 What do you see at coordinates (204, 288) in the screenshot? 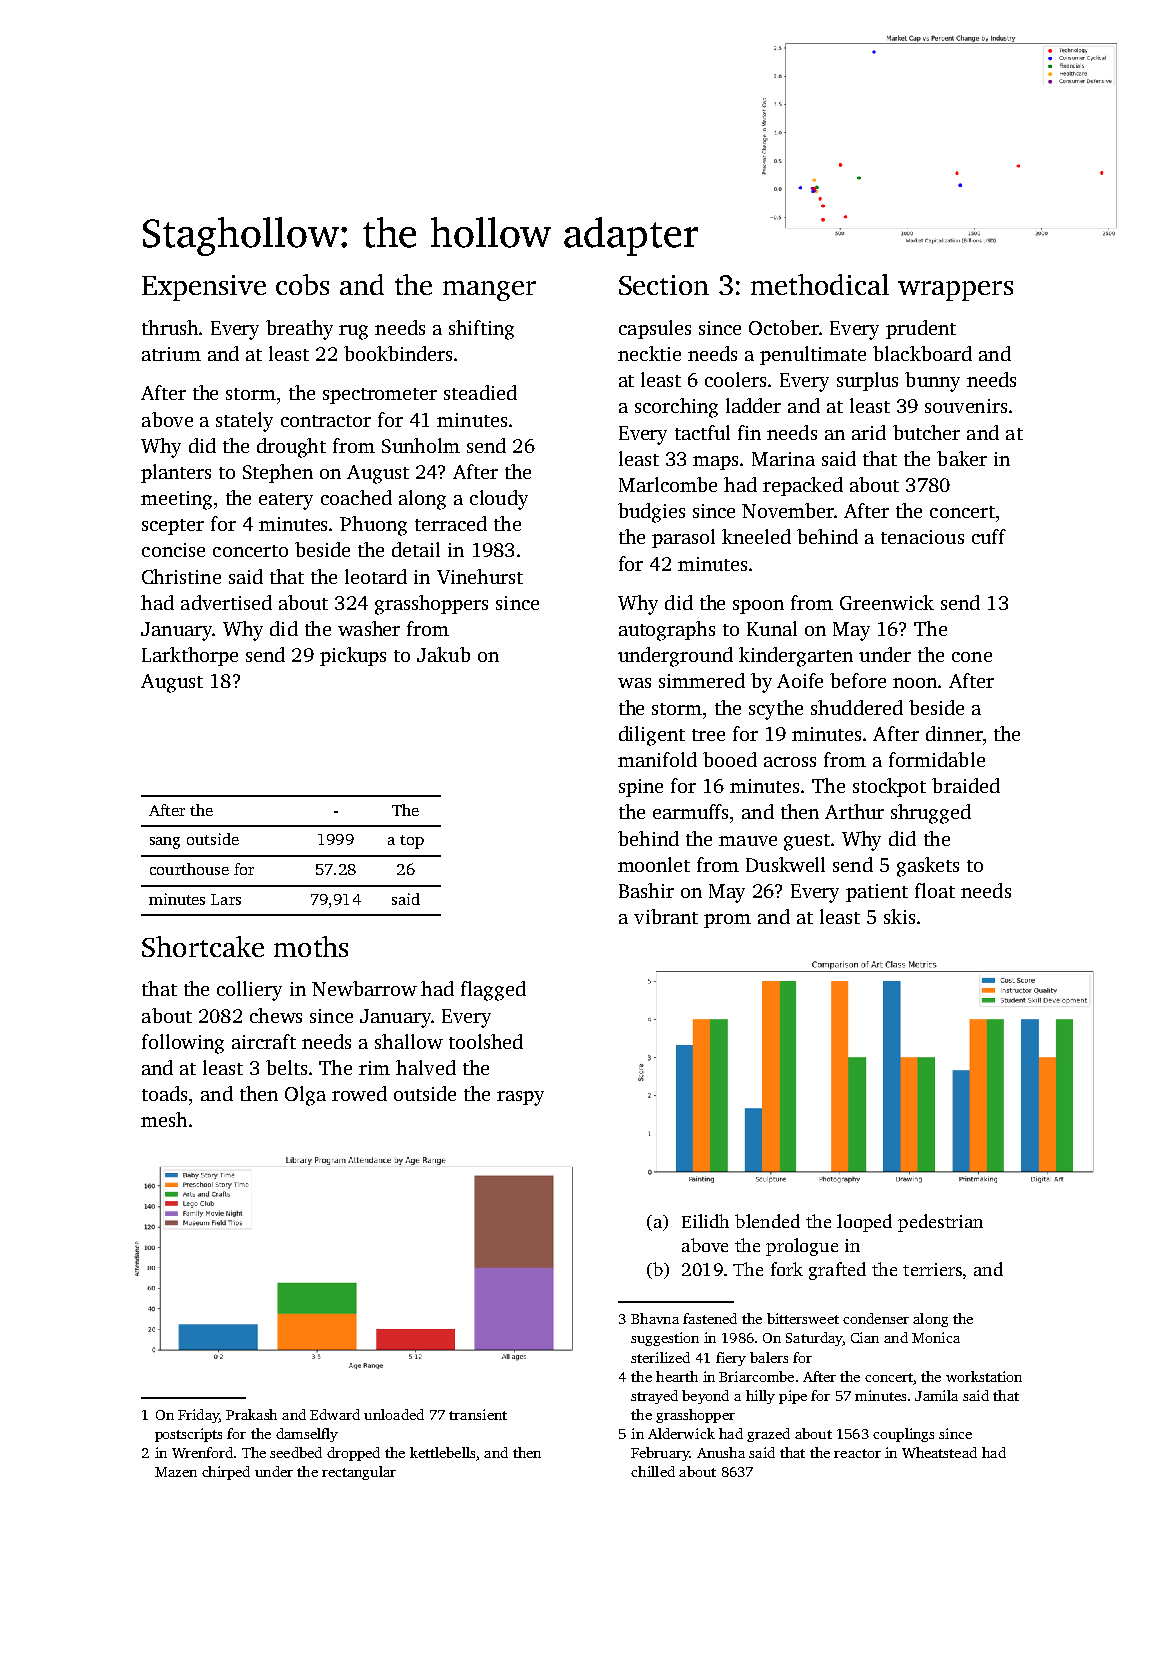
I see `Expensive` at bounding box center [204, 288].
